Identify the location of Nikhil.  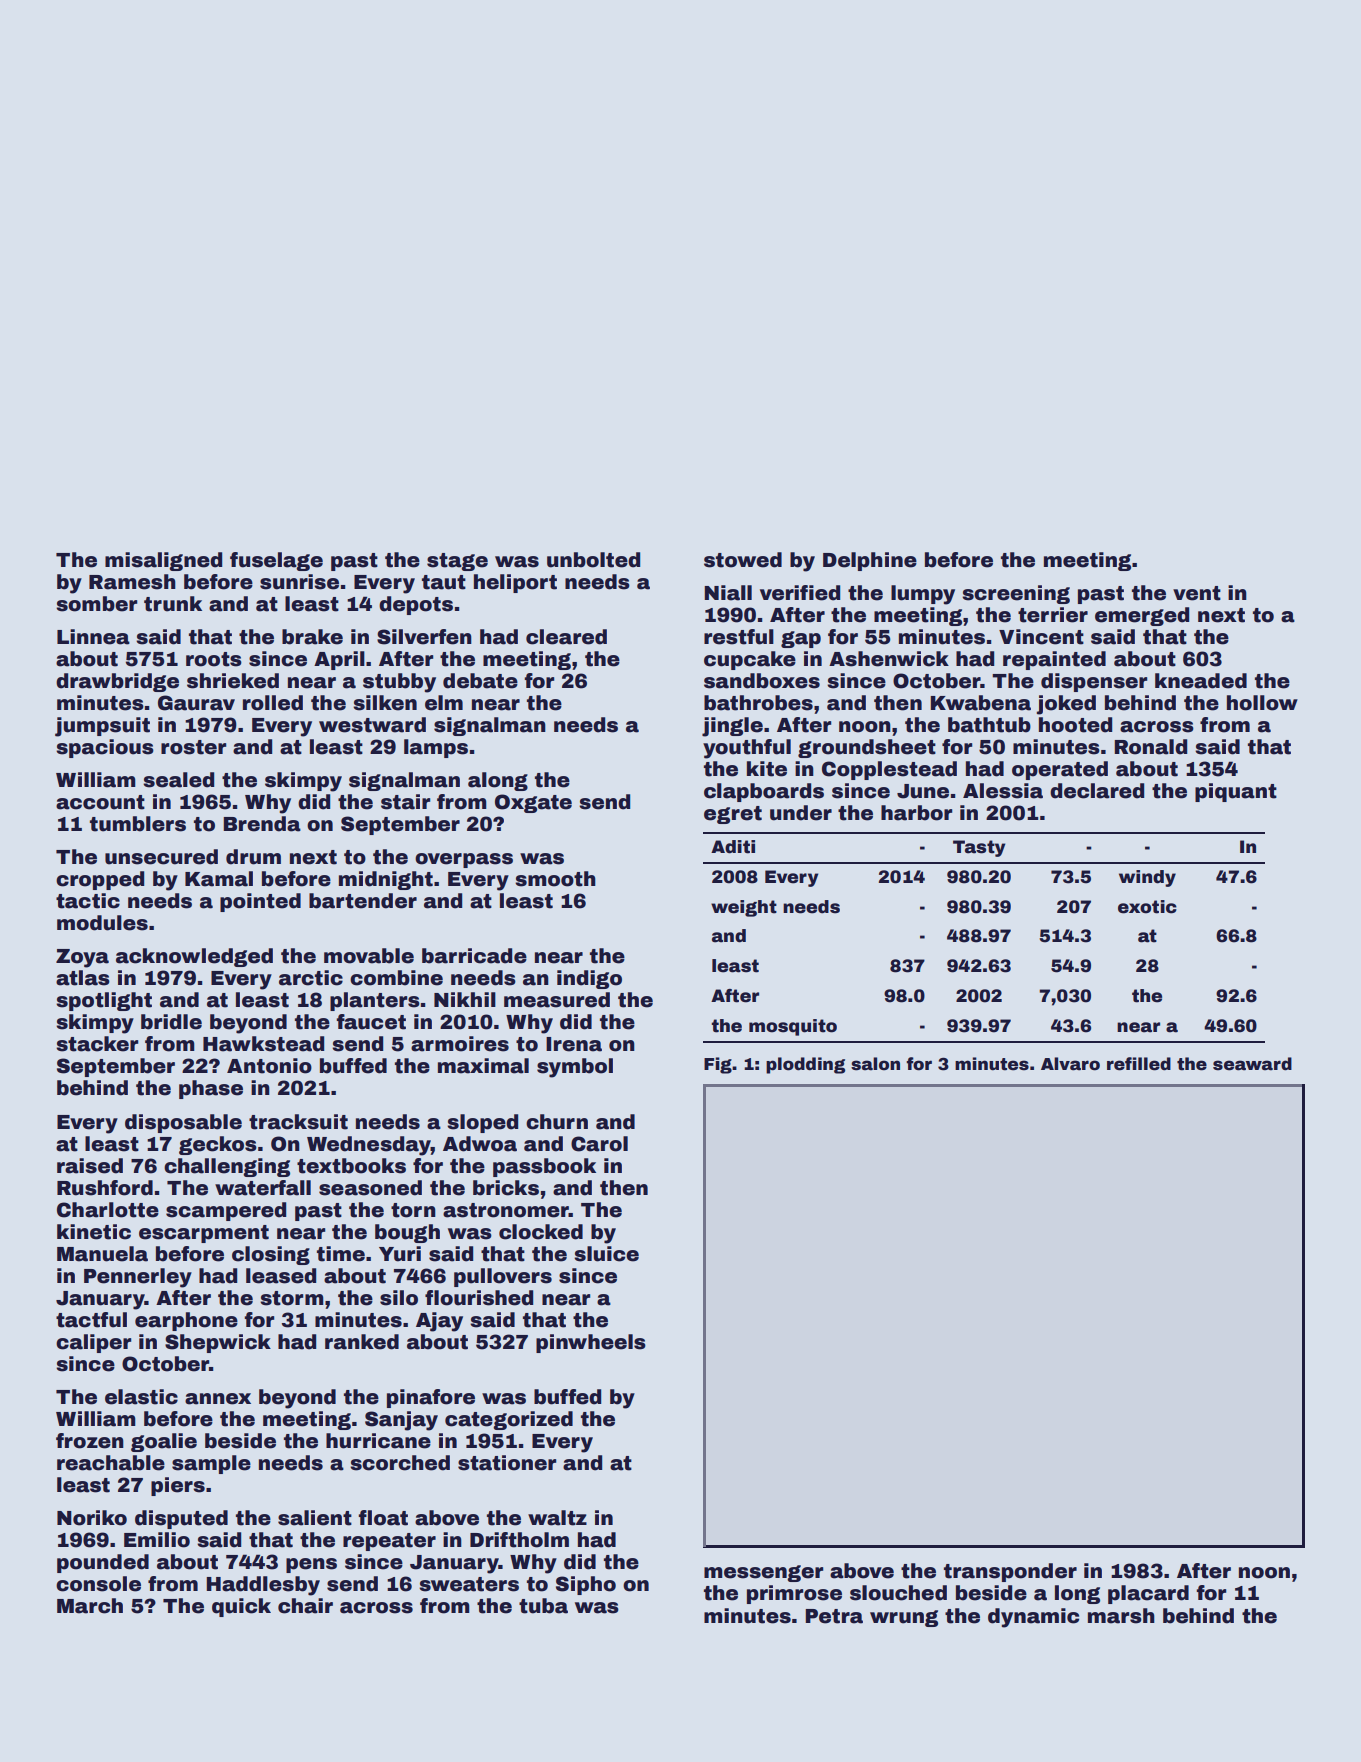
(465, 999).
